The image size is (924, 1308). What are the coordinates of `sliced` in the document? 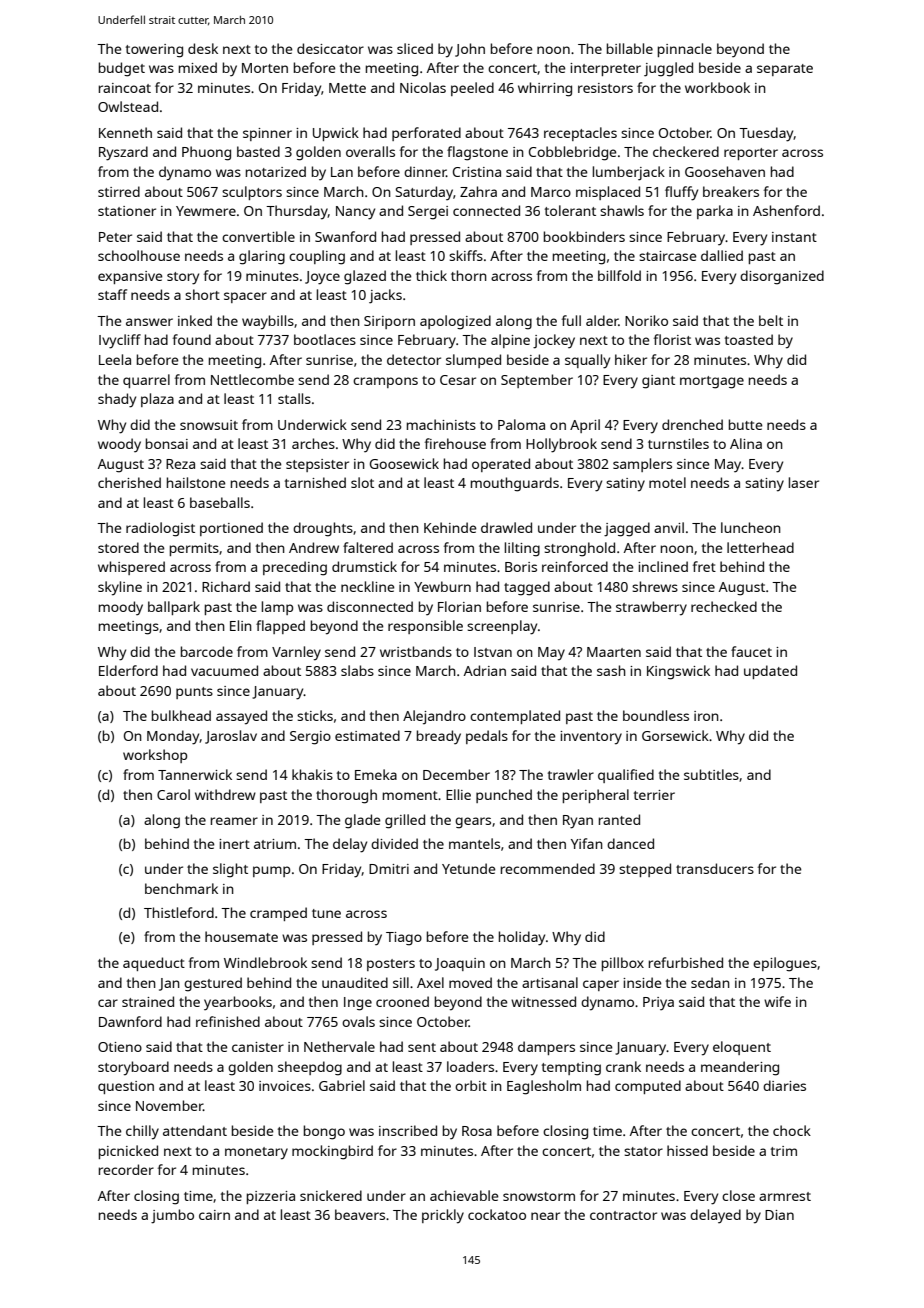 It's located at (415, 48).
